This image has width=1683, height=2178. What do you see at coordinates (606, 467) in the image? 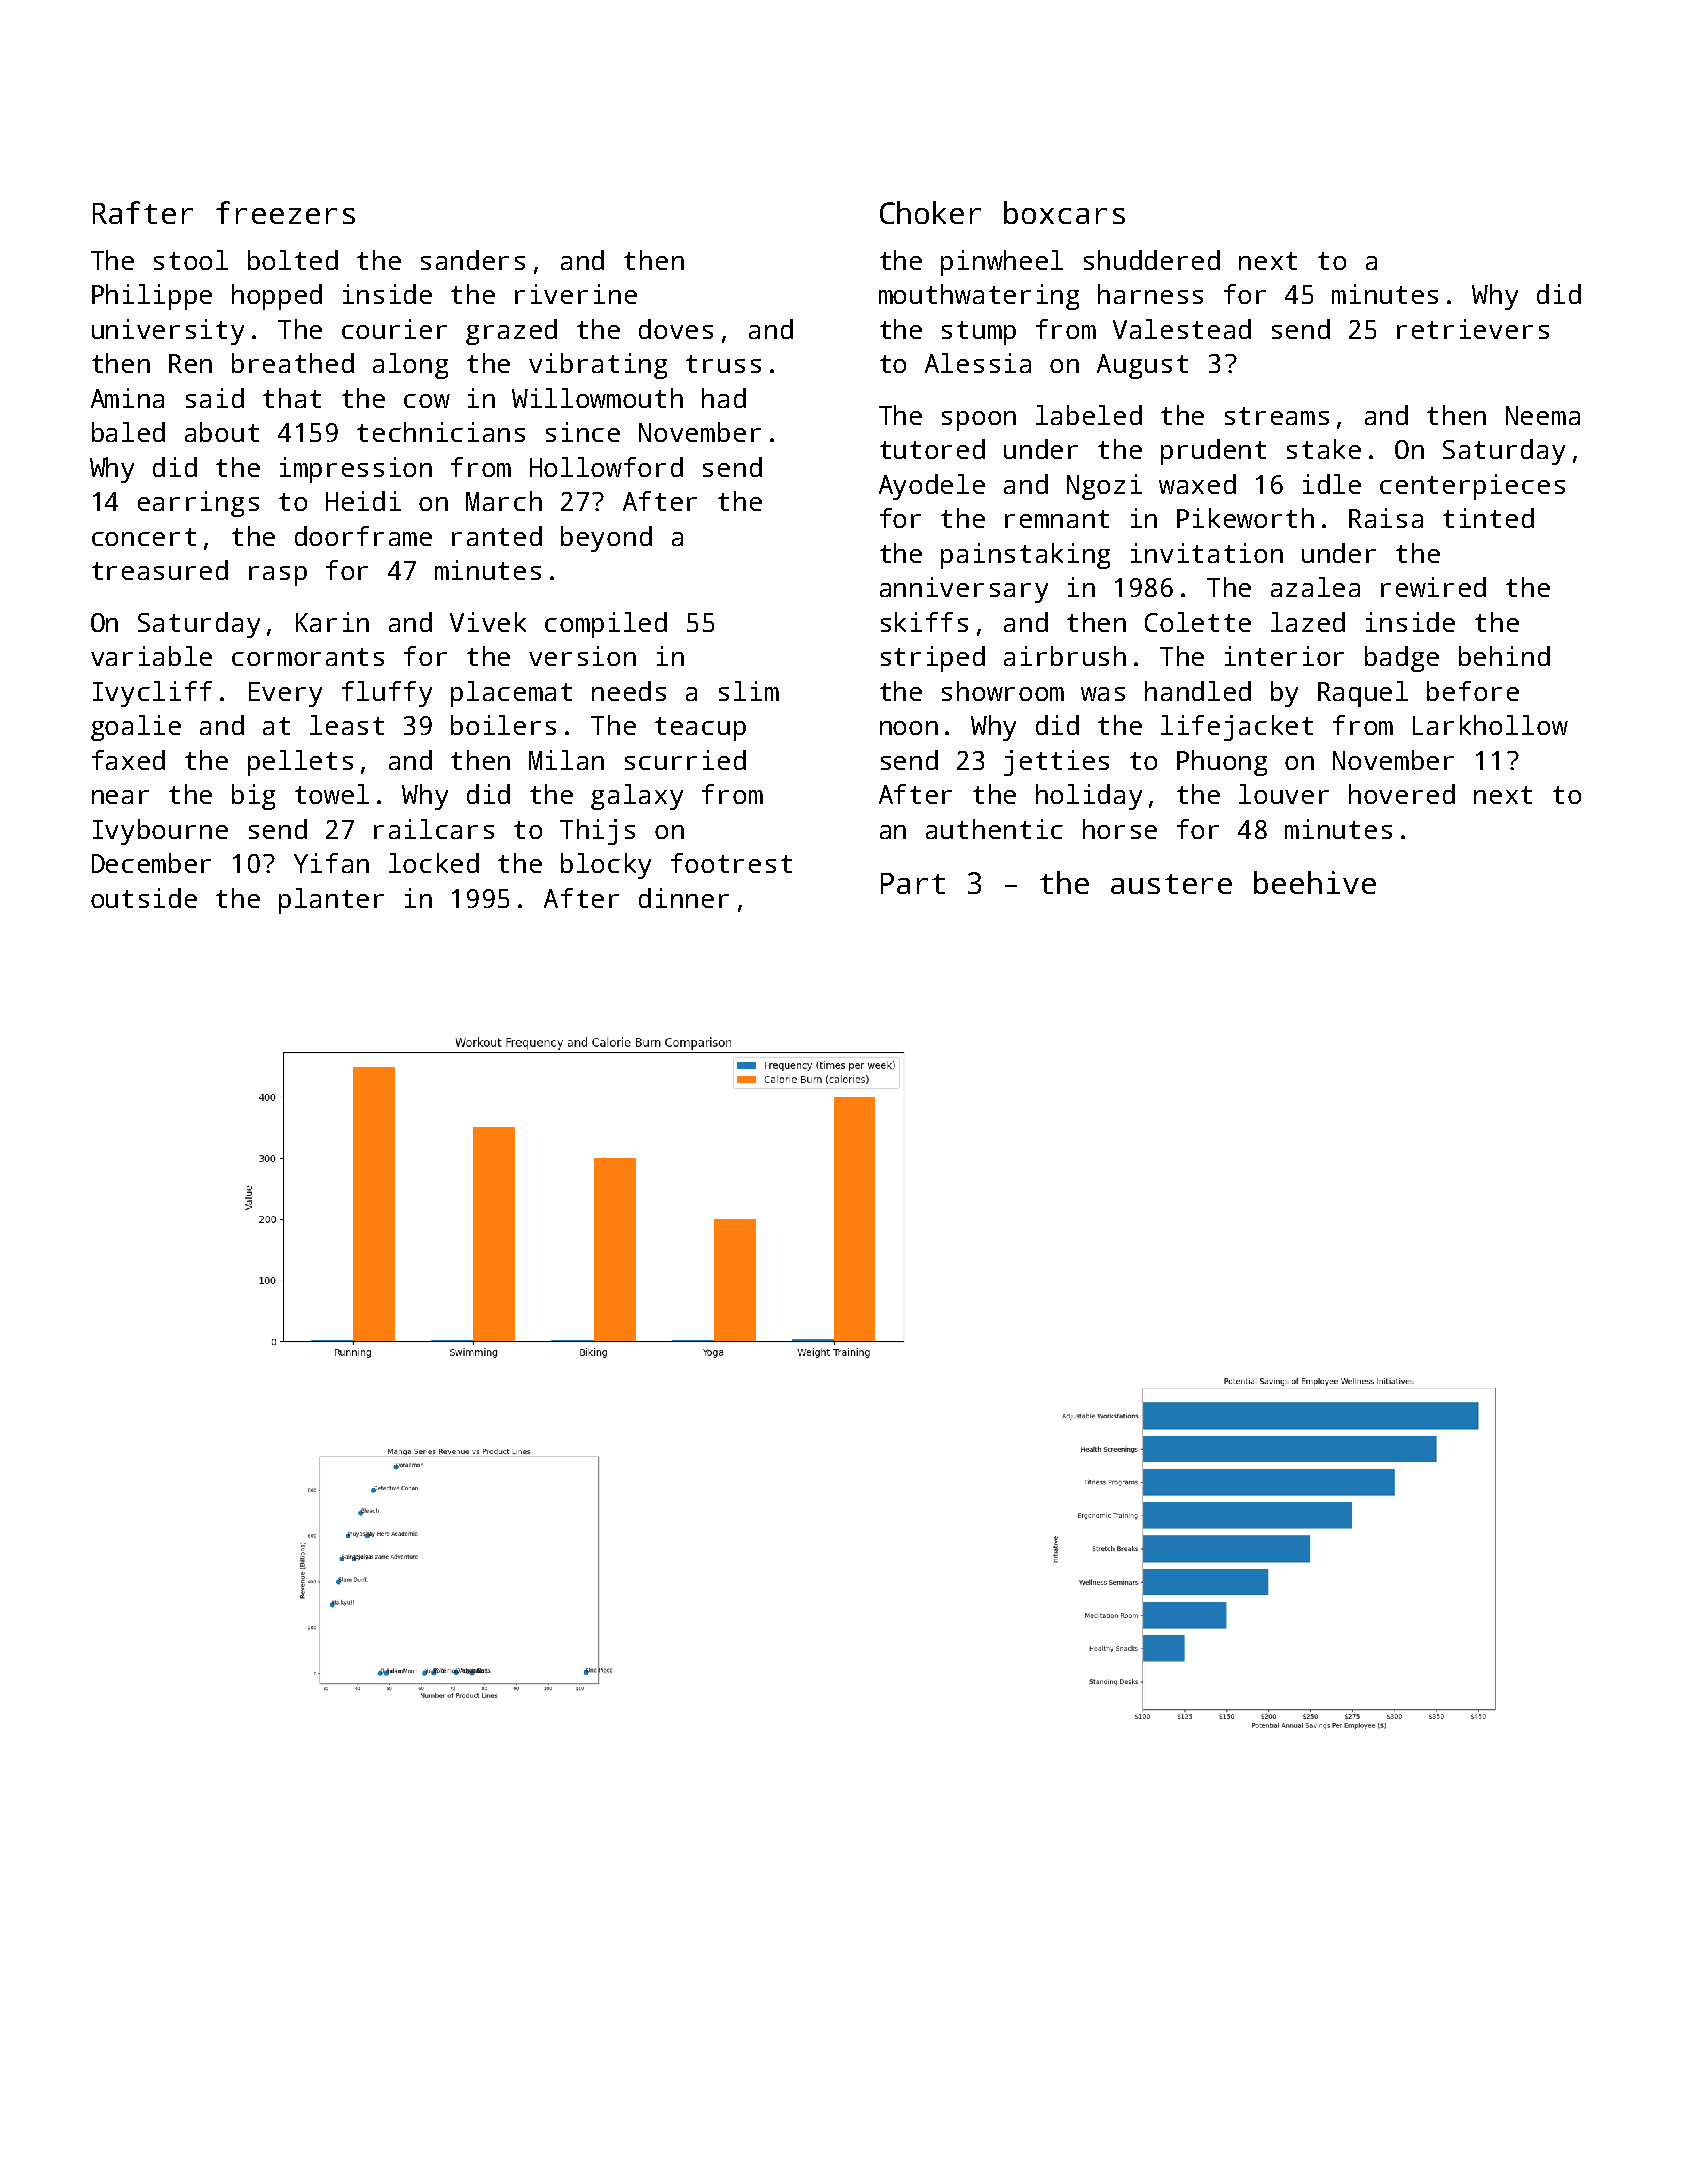
I see `Hollowford` at bounding box center [606, 467].
